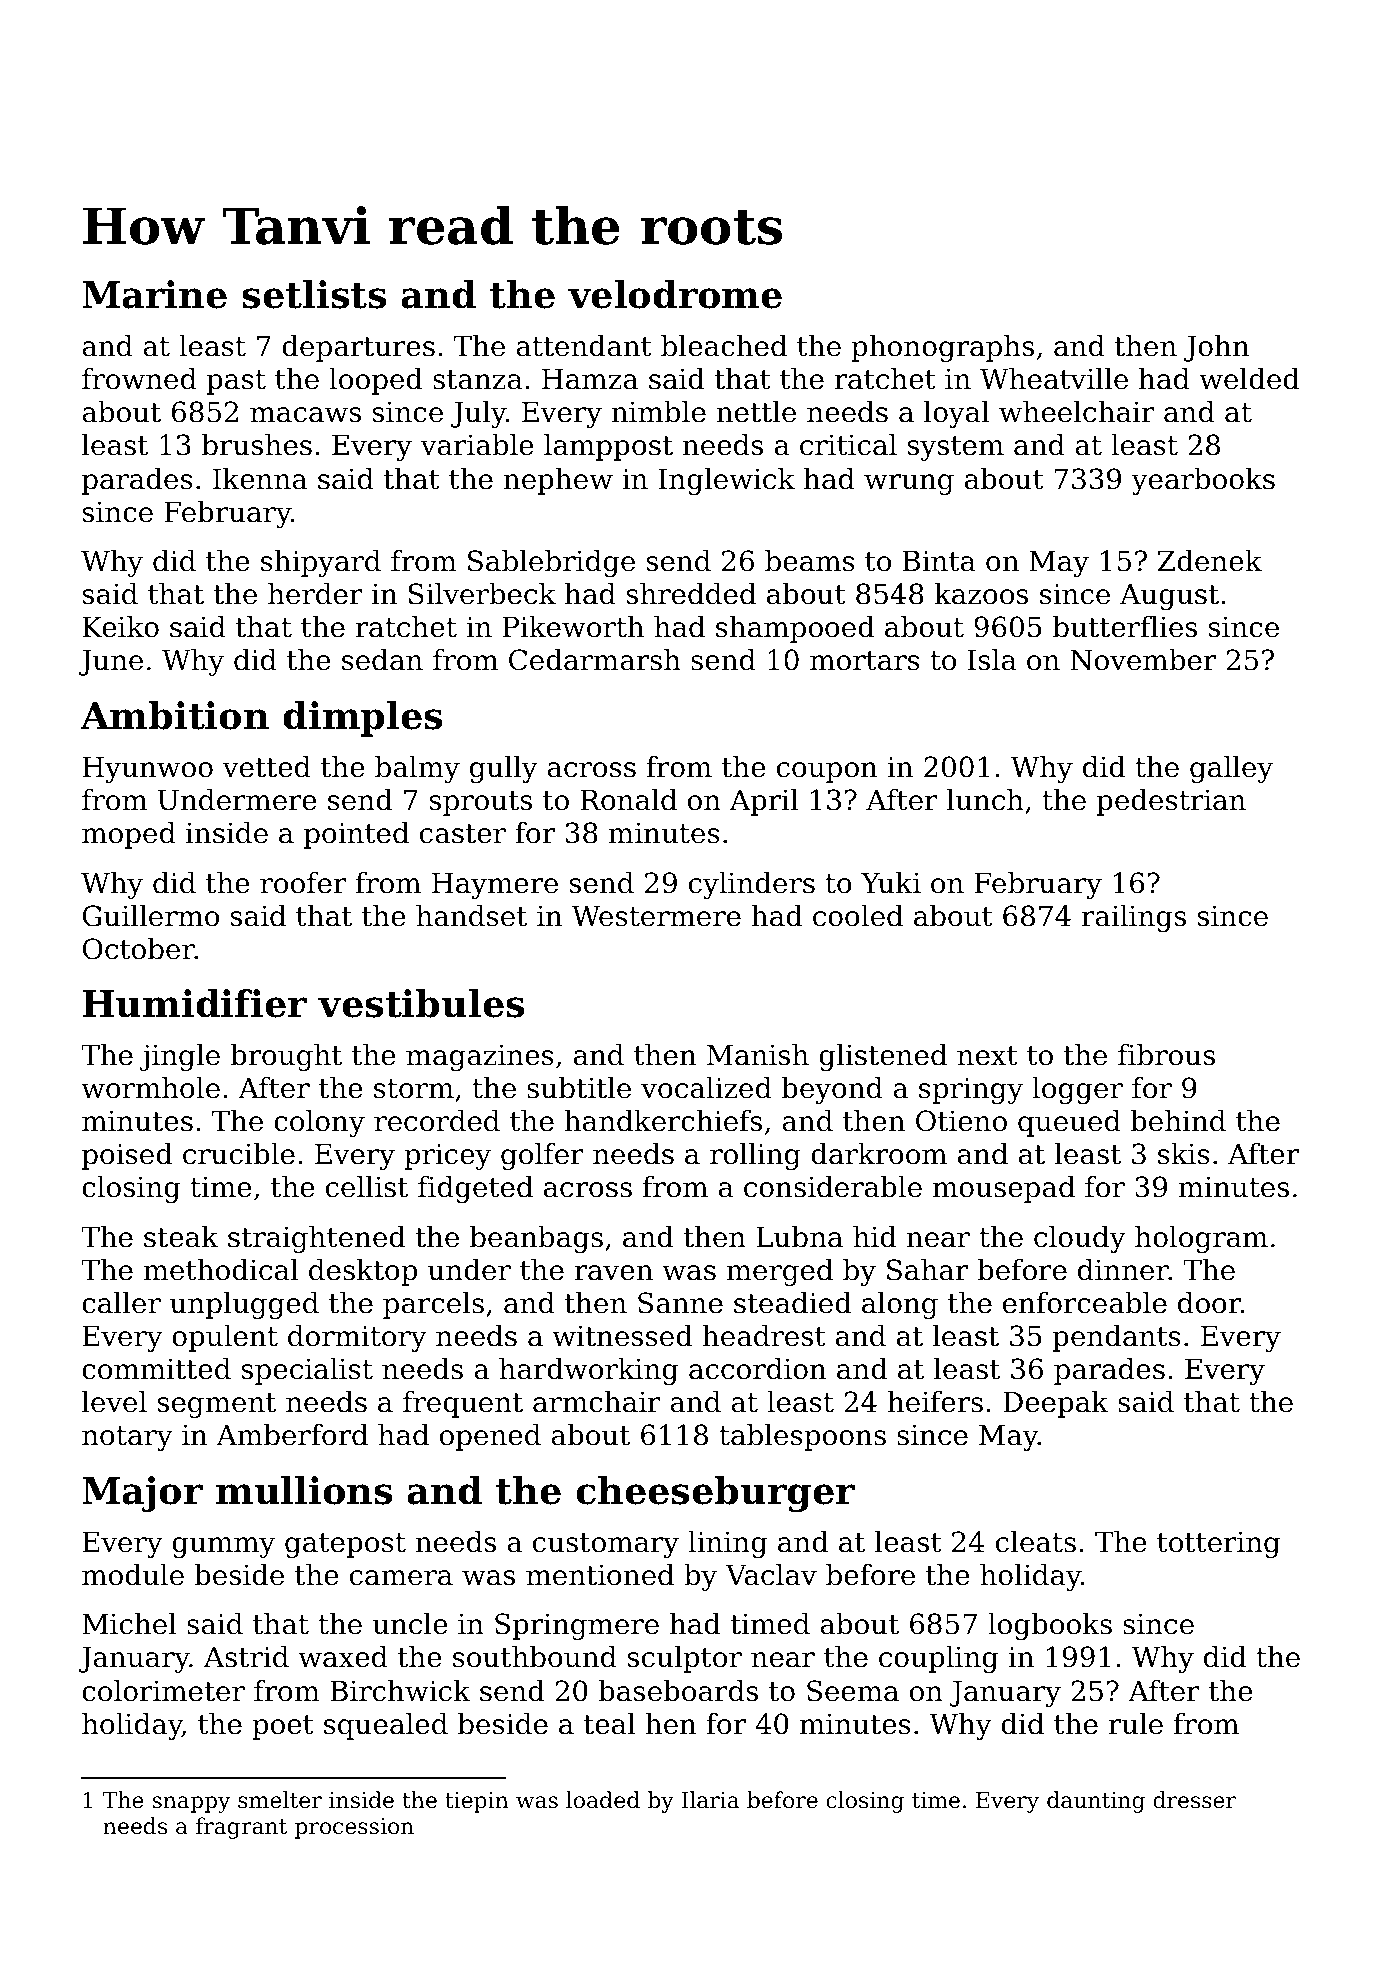  I want to click on colony, so click(319, 1123).
